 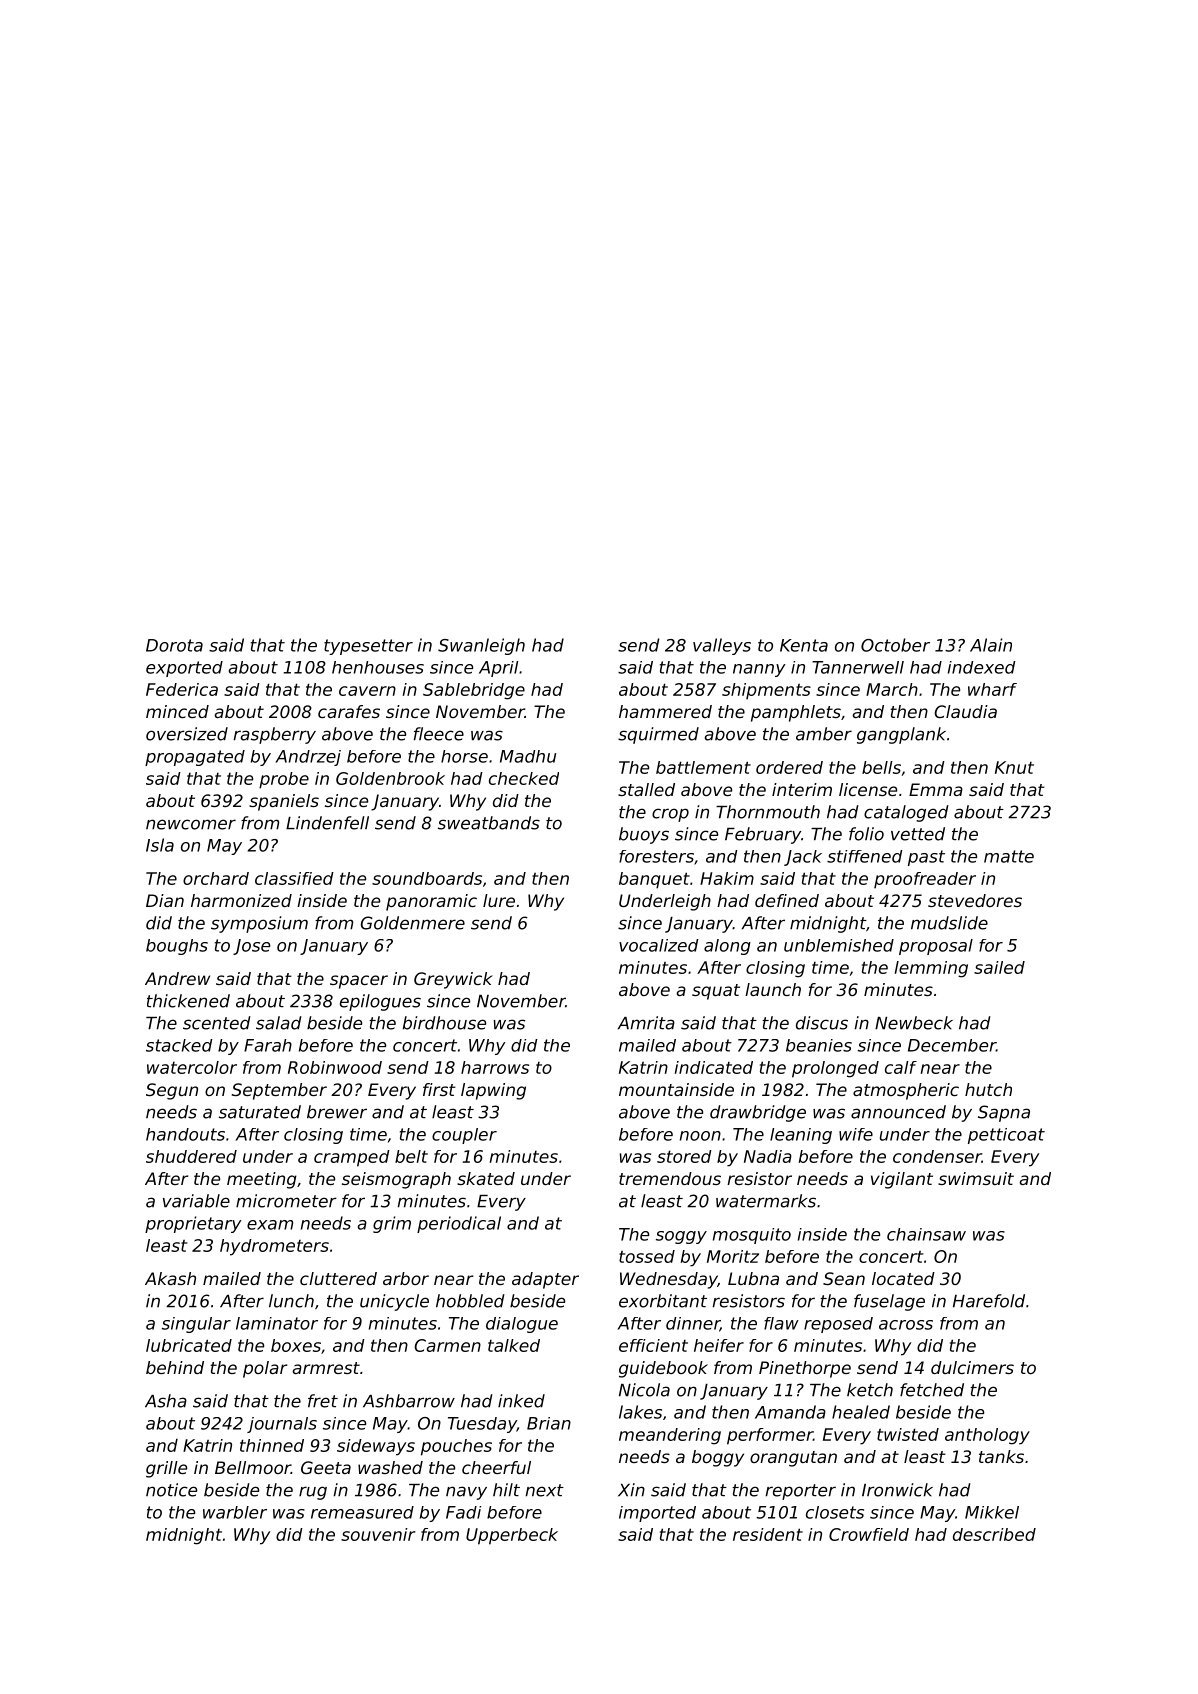 I want to click on adapter, so click(x=545, y=1280).
